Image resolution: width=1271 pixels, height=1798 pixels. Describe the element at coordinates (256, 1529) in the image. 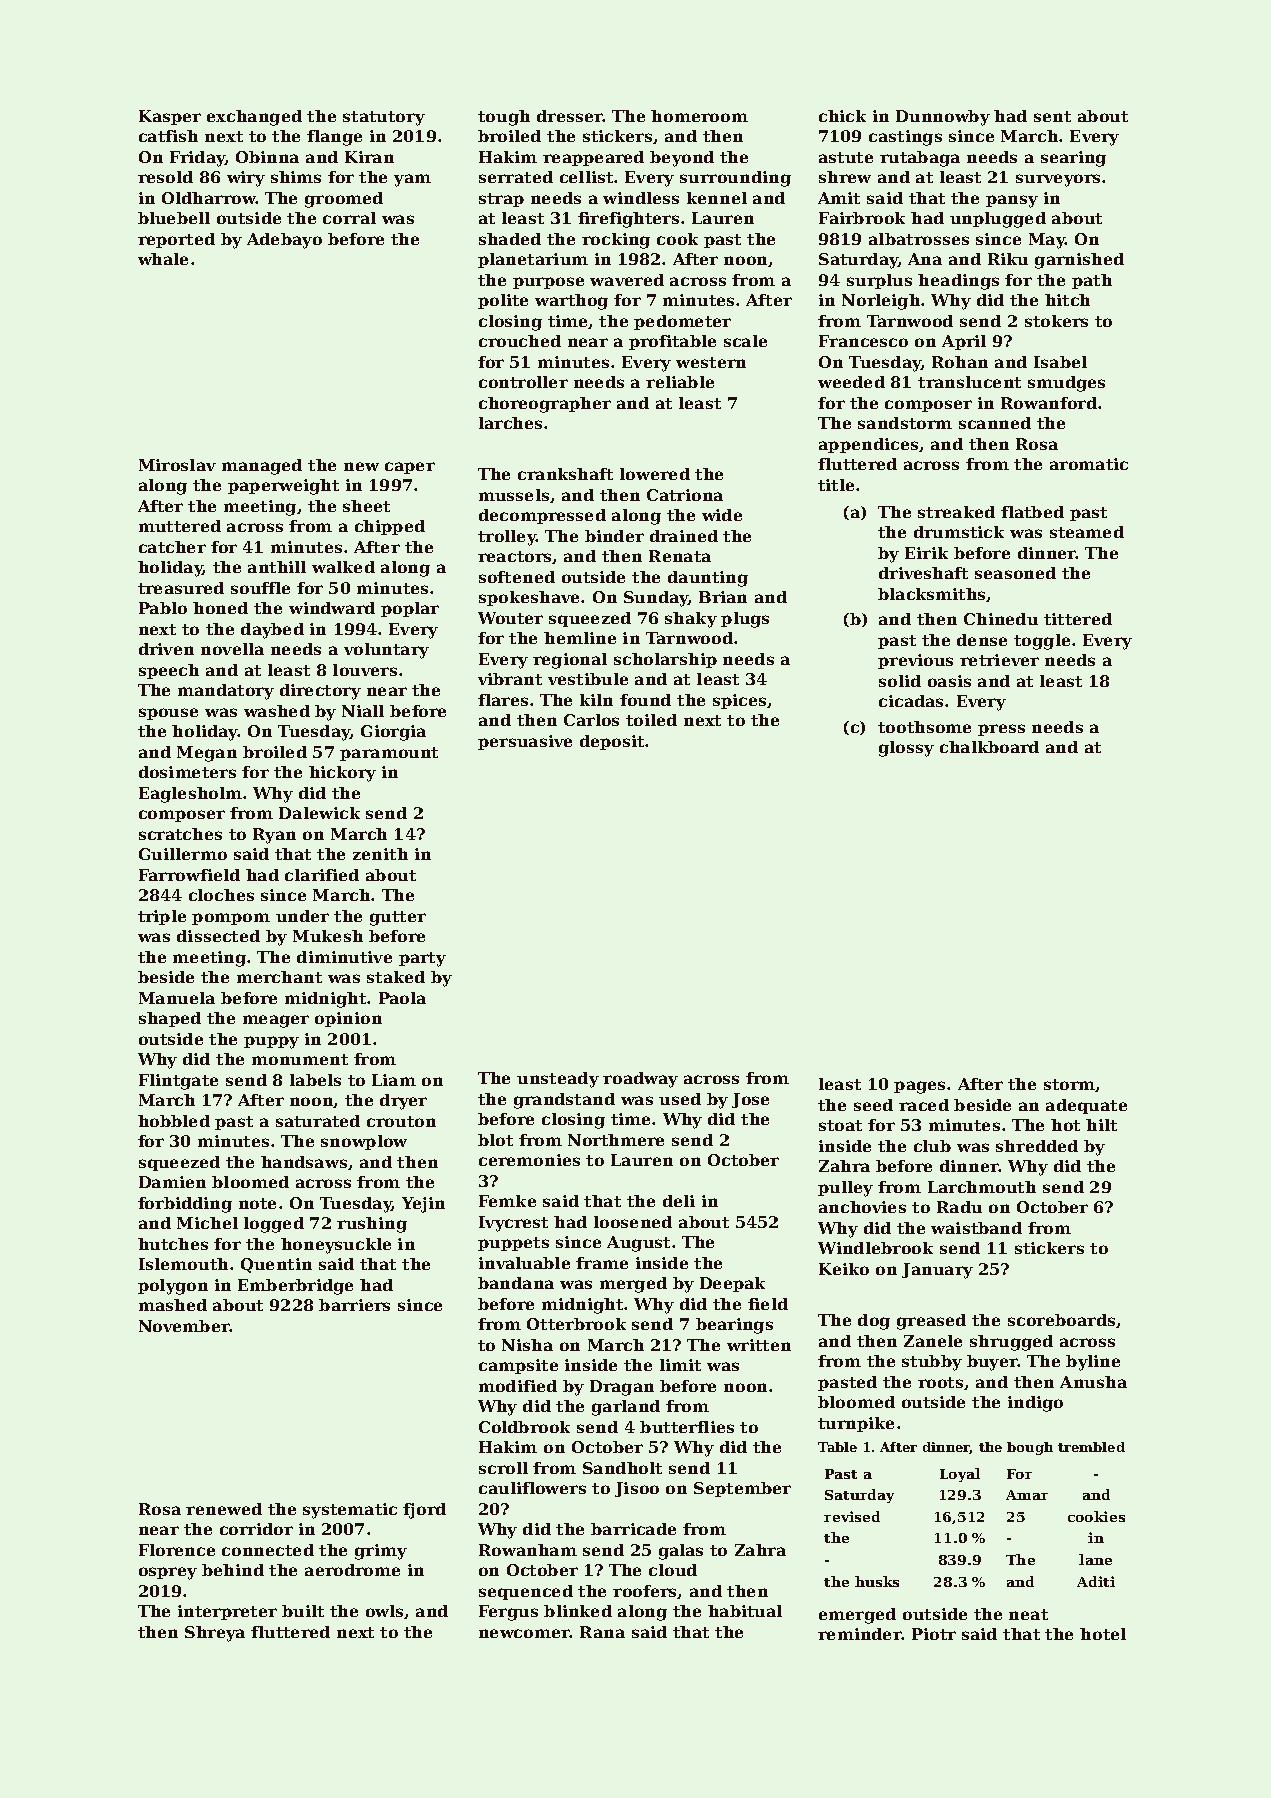

I see `corridor` at that location.
